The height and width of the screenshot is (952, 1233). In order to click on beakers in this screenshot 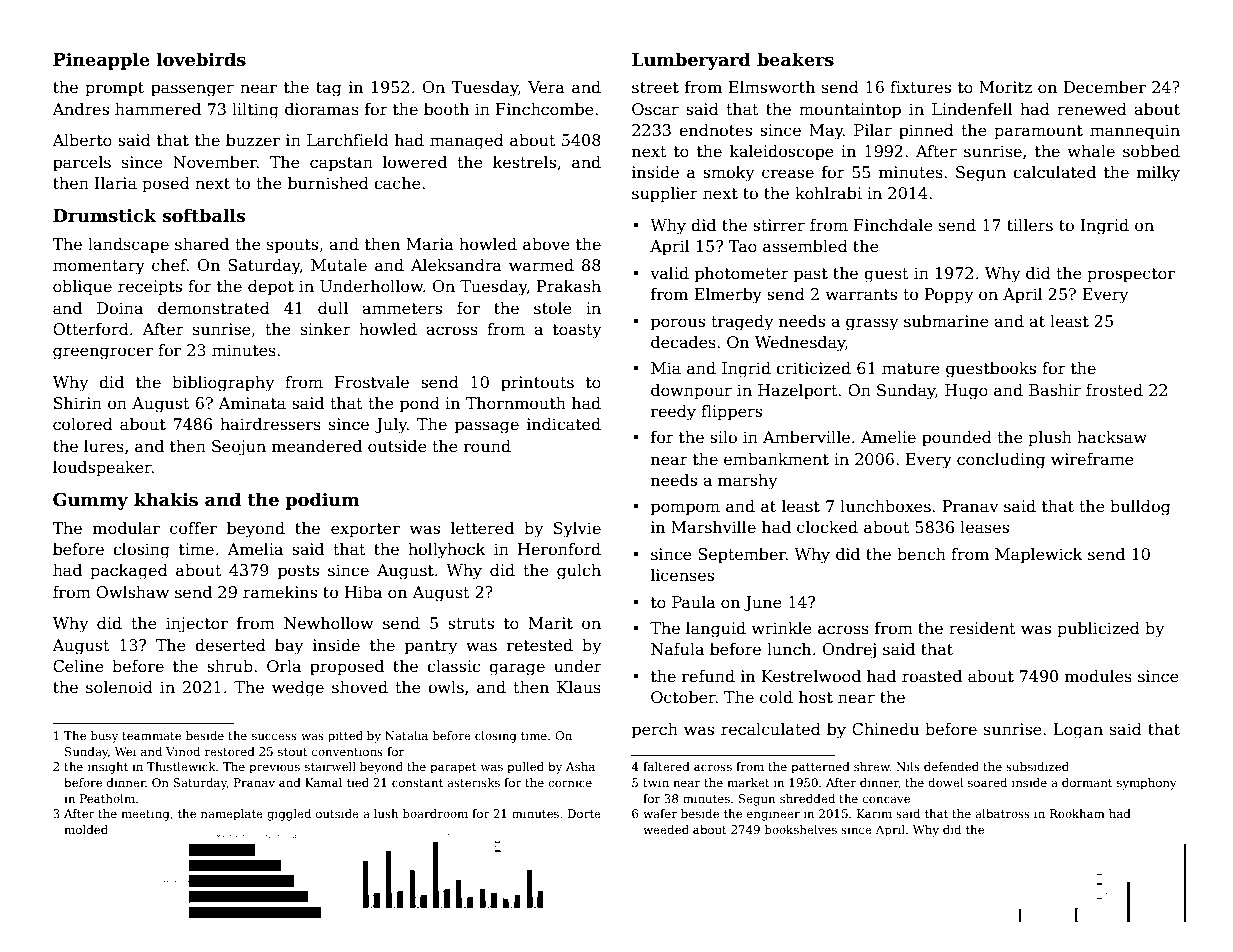, I will do `click(795, 59)`.
